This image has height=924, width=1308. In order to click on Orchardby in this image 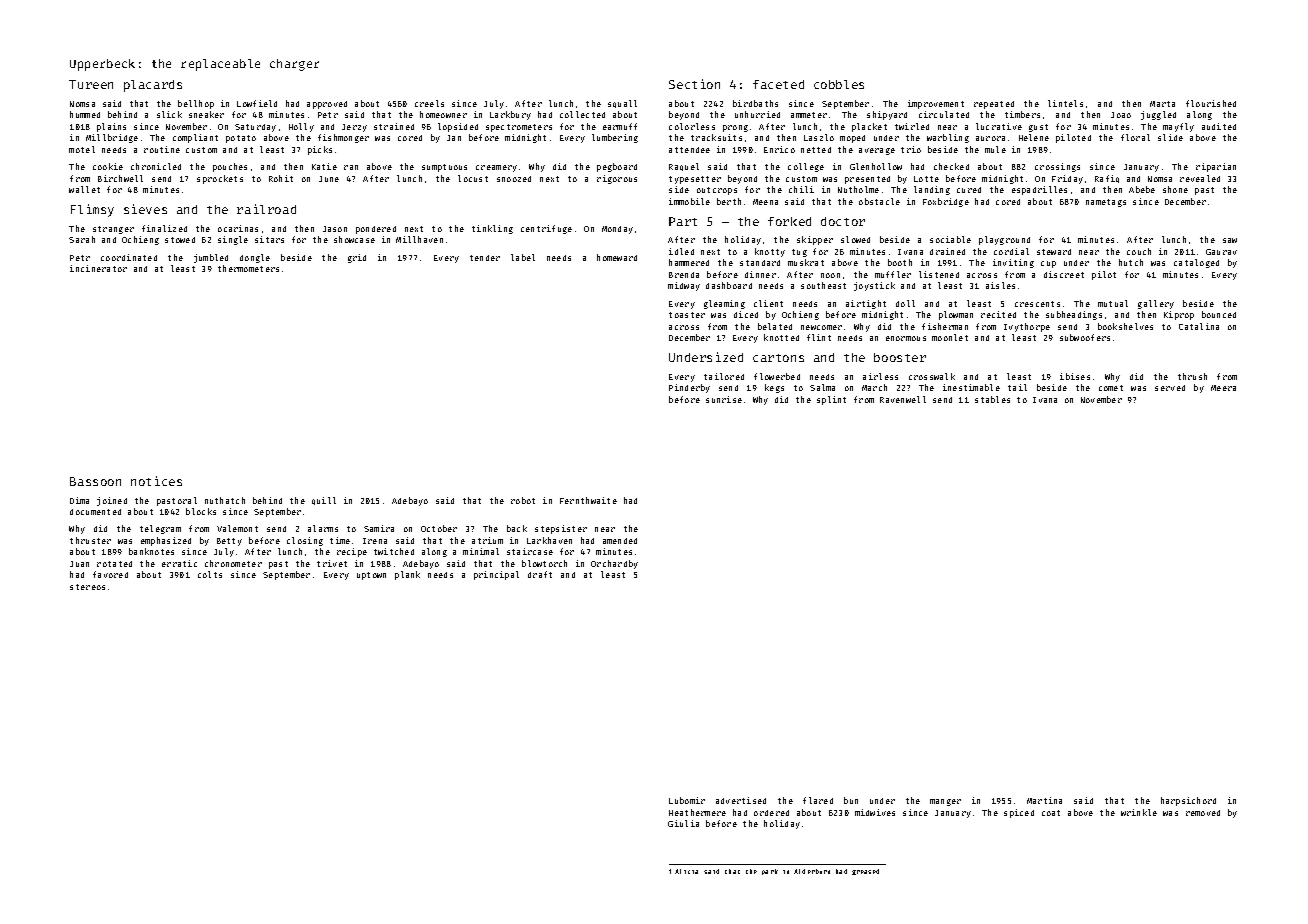, I will do `click(614, 564)`.
